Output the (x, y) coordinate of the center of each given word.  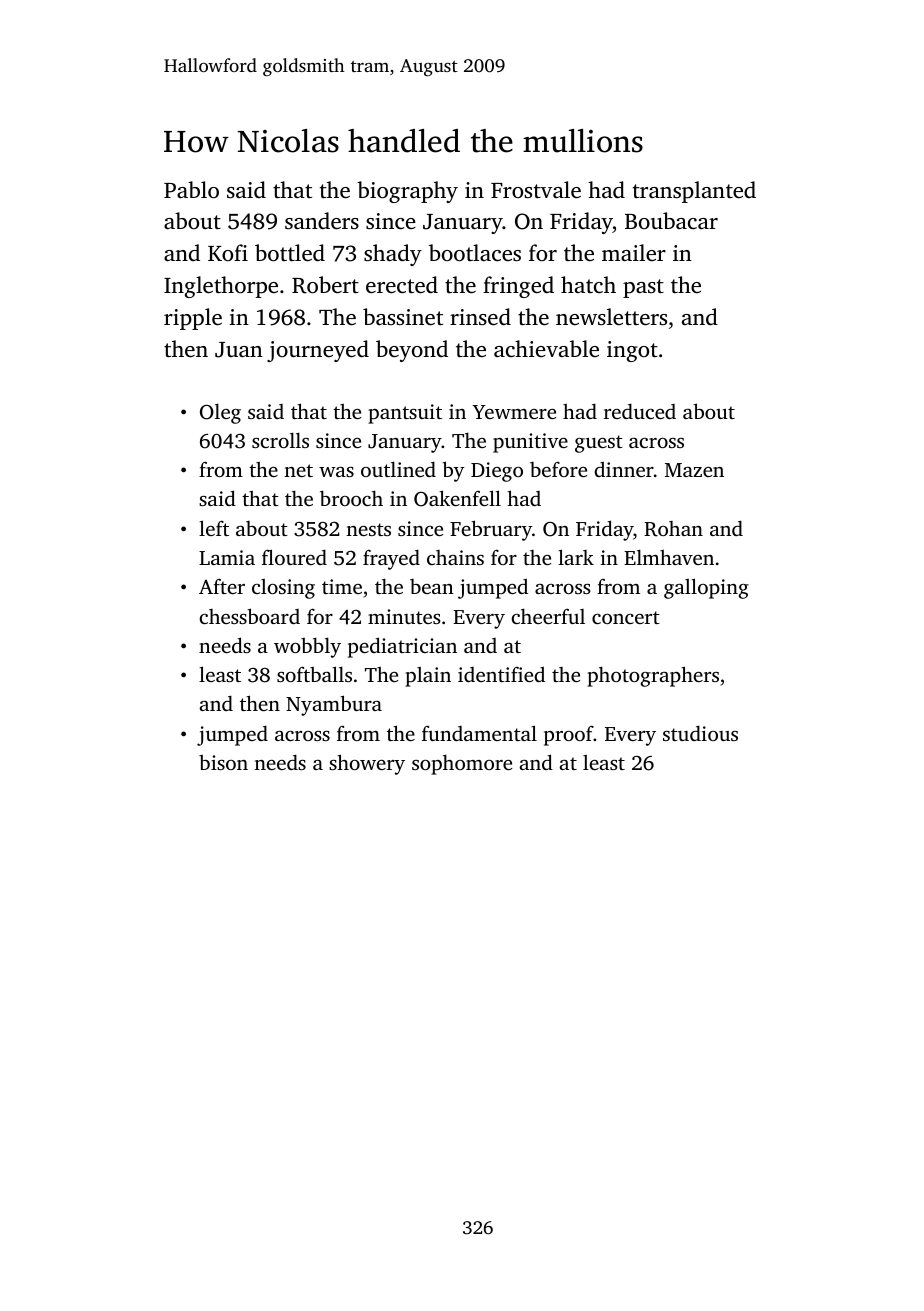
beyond (412, 351)
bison (223, 762)
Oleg (220, 413)
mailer (634, 252)
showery (367, 764)
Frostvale (536, 190)
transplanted (694, 192)
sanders (322, 221)
